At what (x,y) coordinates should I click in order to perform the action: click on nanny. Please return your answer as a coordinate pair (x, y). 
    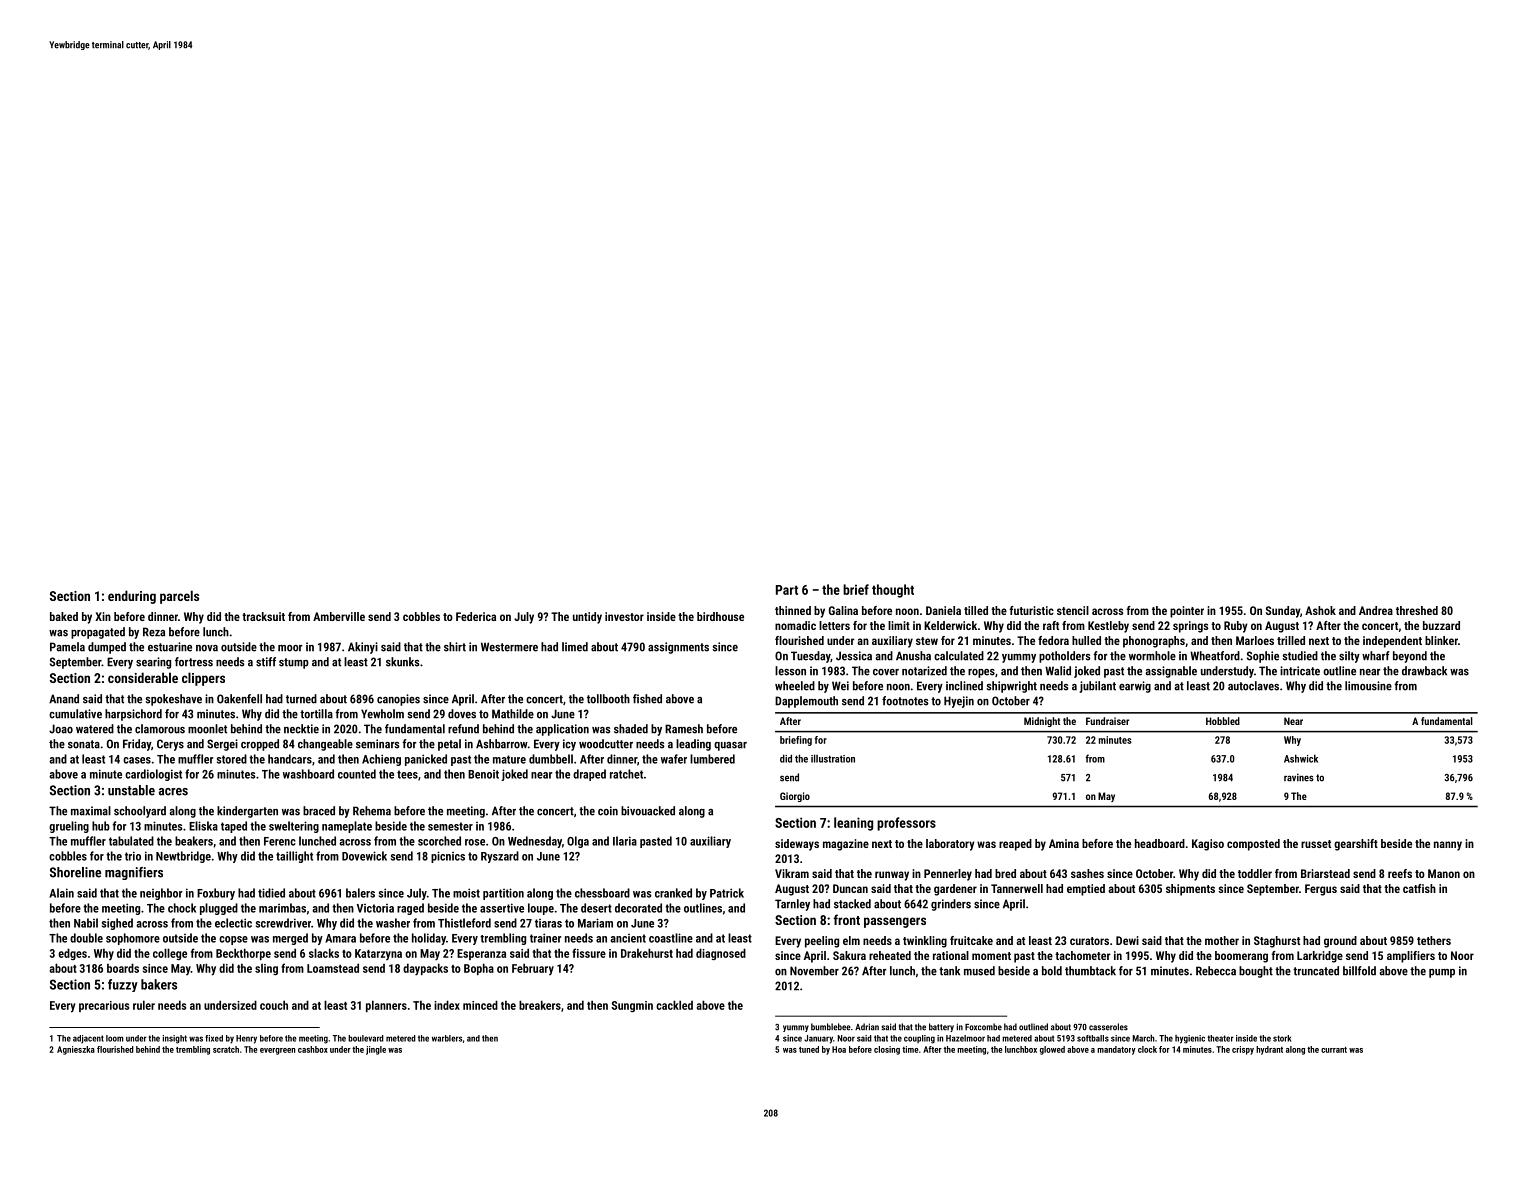
    Looking at the image, I should click on (1448, 846).
